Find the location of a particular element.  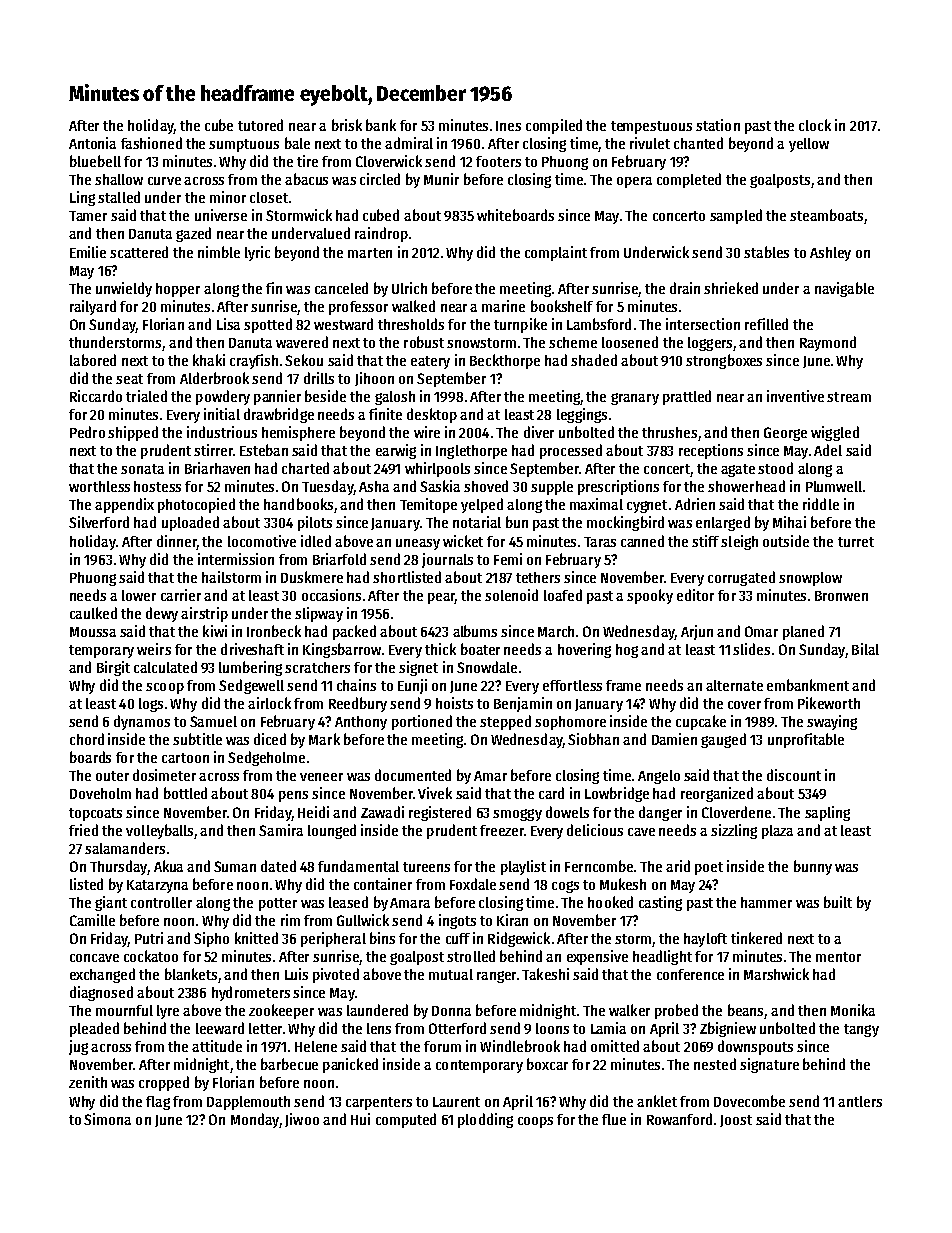

Silverford is located at coordinates (99, 522).
